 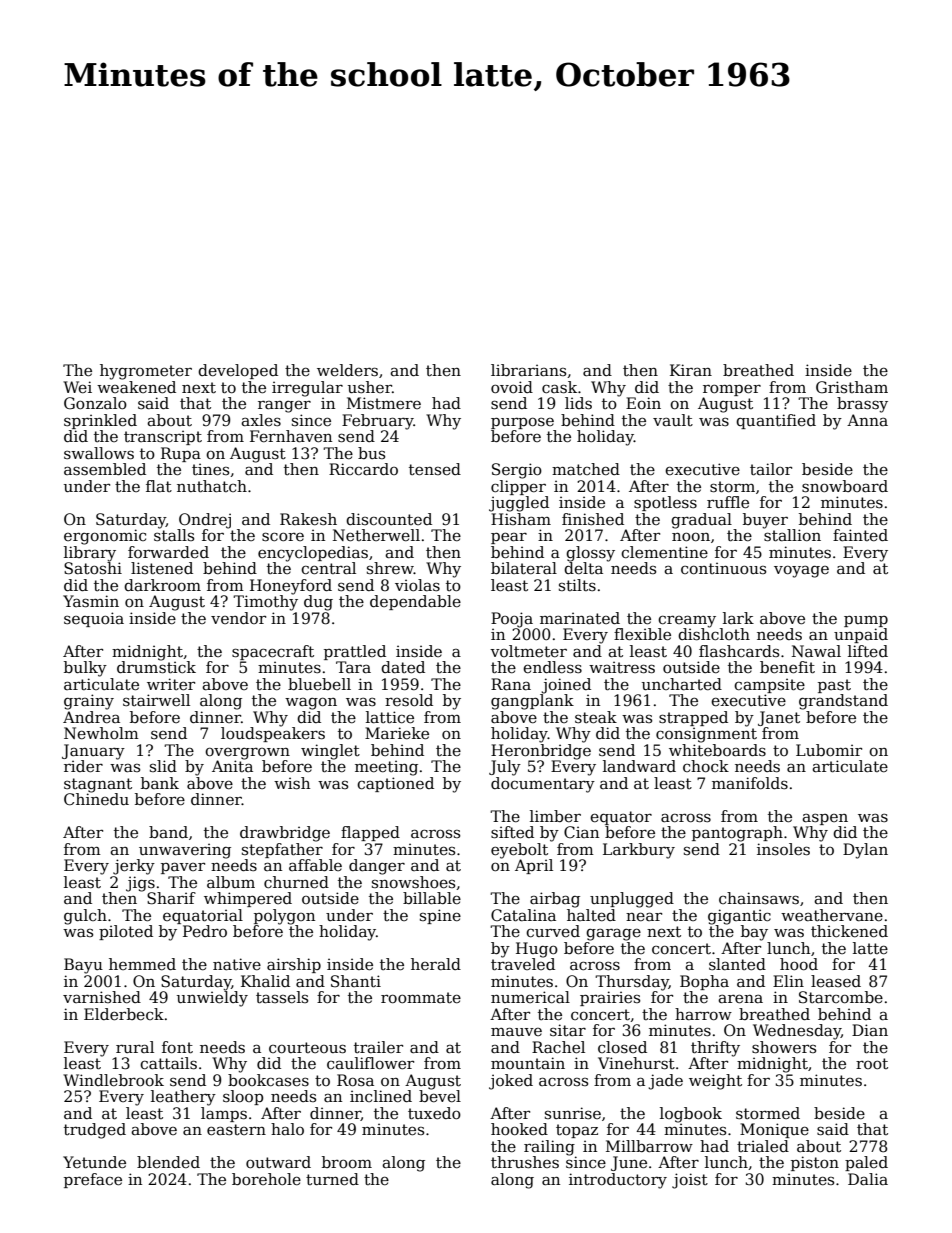 I want to click on danger, so click(x=377, y=867).
